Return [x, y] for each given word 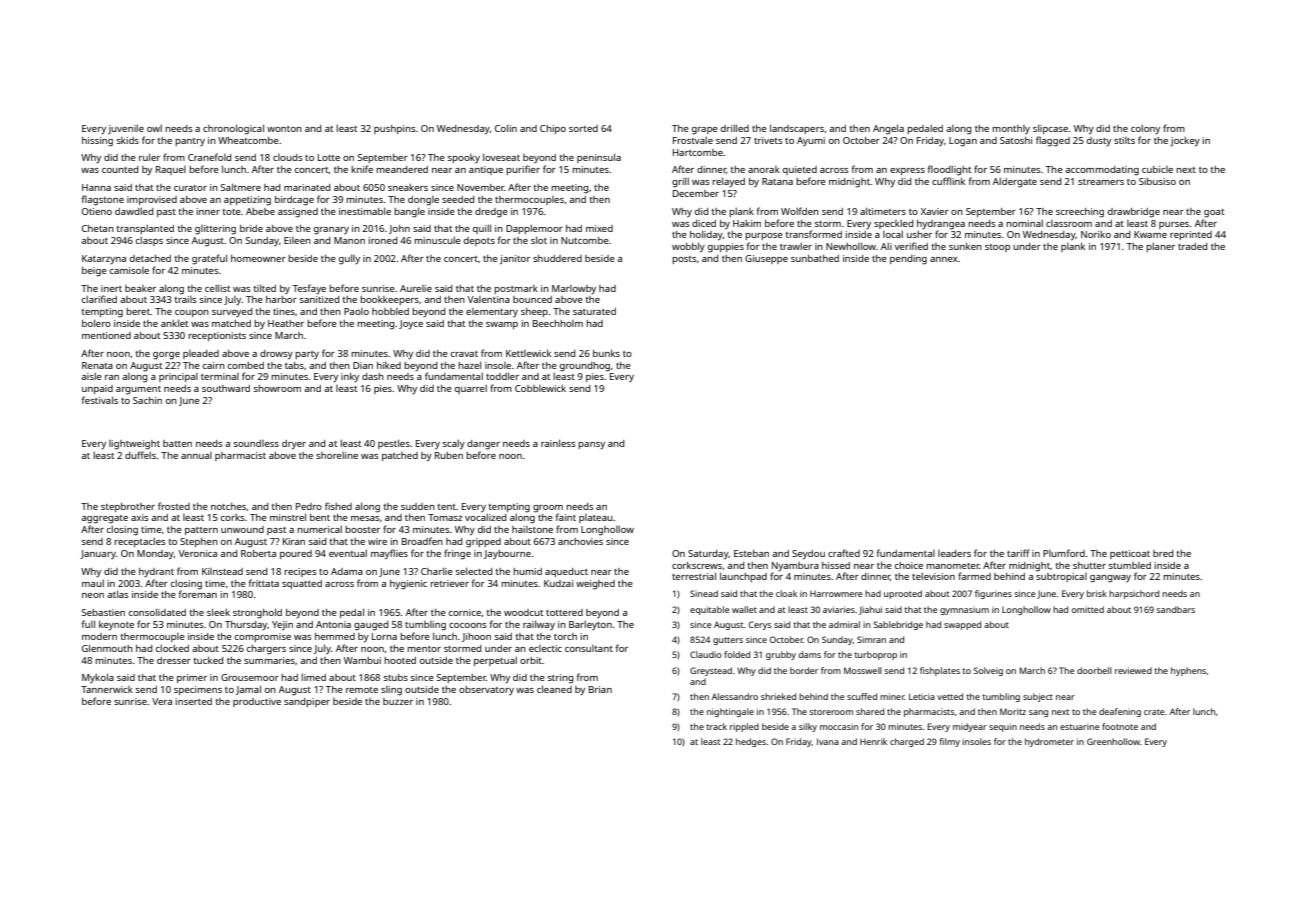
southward [226, 388]
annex [944, 259]
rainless [558, 443]
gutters [728, 641]
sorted [583, 128]
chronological [233, 129]
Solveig [988, 671]
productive [257, 702]
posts [684, 260]
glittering [215, 230]
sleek [218, 612]
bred [1163, 553]
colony [1145, 129]
